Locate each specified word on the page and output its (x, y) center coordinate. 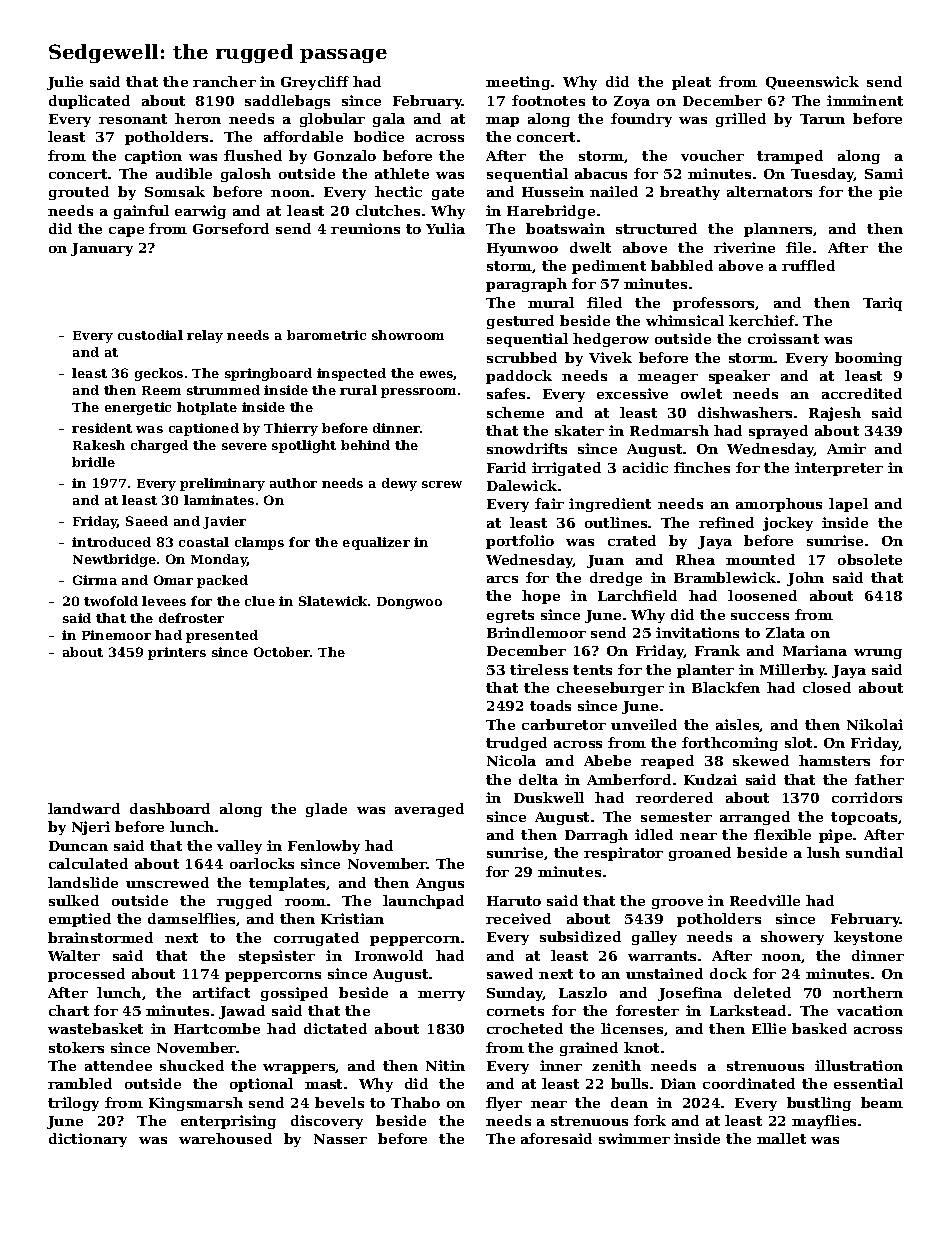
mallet (781, 1138)
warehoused (225, 1138)
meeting (518, 83)
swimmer (634, 1138)
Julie (65, 83)
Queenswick (812, 83)
